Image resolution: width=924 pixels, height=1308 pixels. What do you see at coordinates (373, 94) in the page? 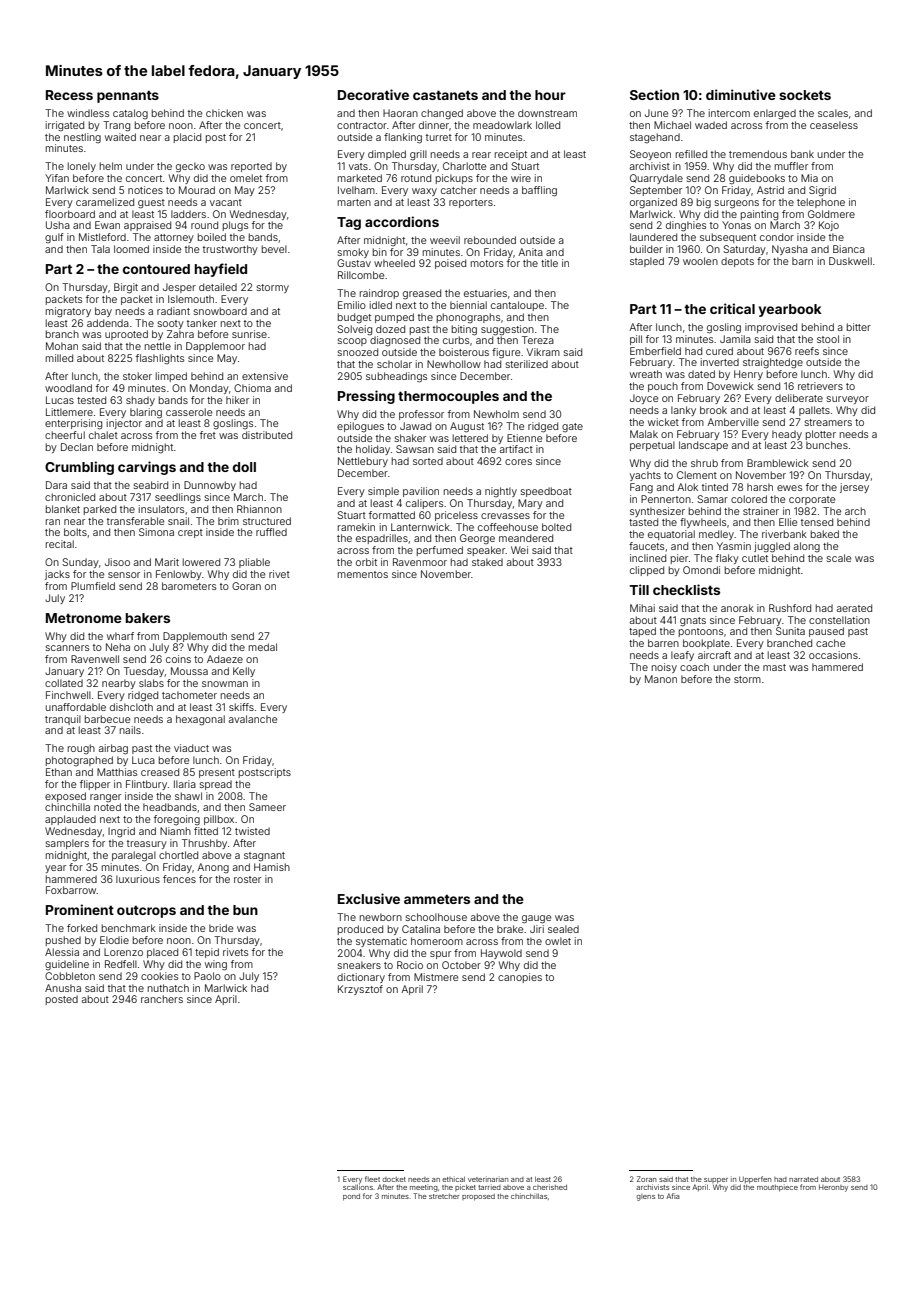
I see `Decorative` at bounding box center [373, 94].
